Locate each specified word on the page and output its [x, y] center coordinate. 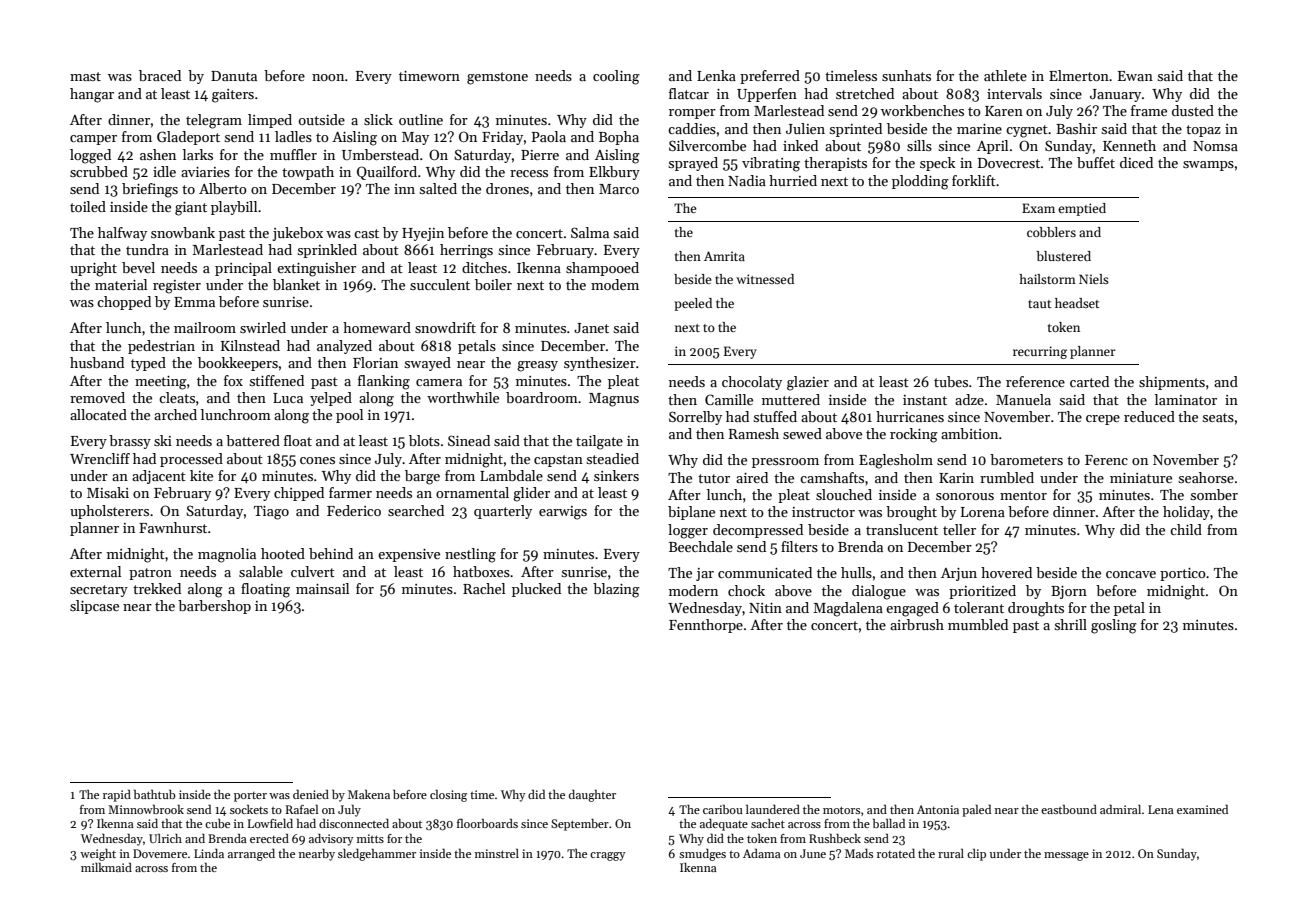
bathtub [155, 794]
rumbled [1007, 477]
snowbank [183, 232]
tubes [951, 381]
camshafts [832, 477]
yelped [331, 399]
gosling [1114, 626]
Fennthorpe [706, 626]
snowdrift [445, 327]
